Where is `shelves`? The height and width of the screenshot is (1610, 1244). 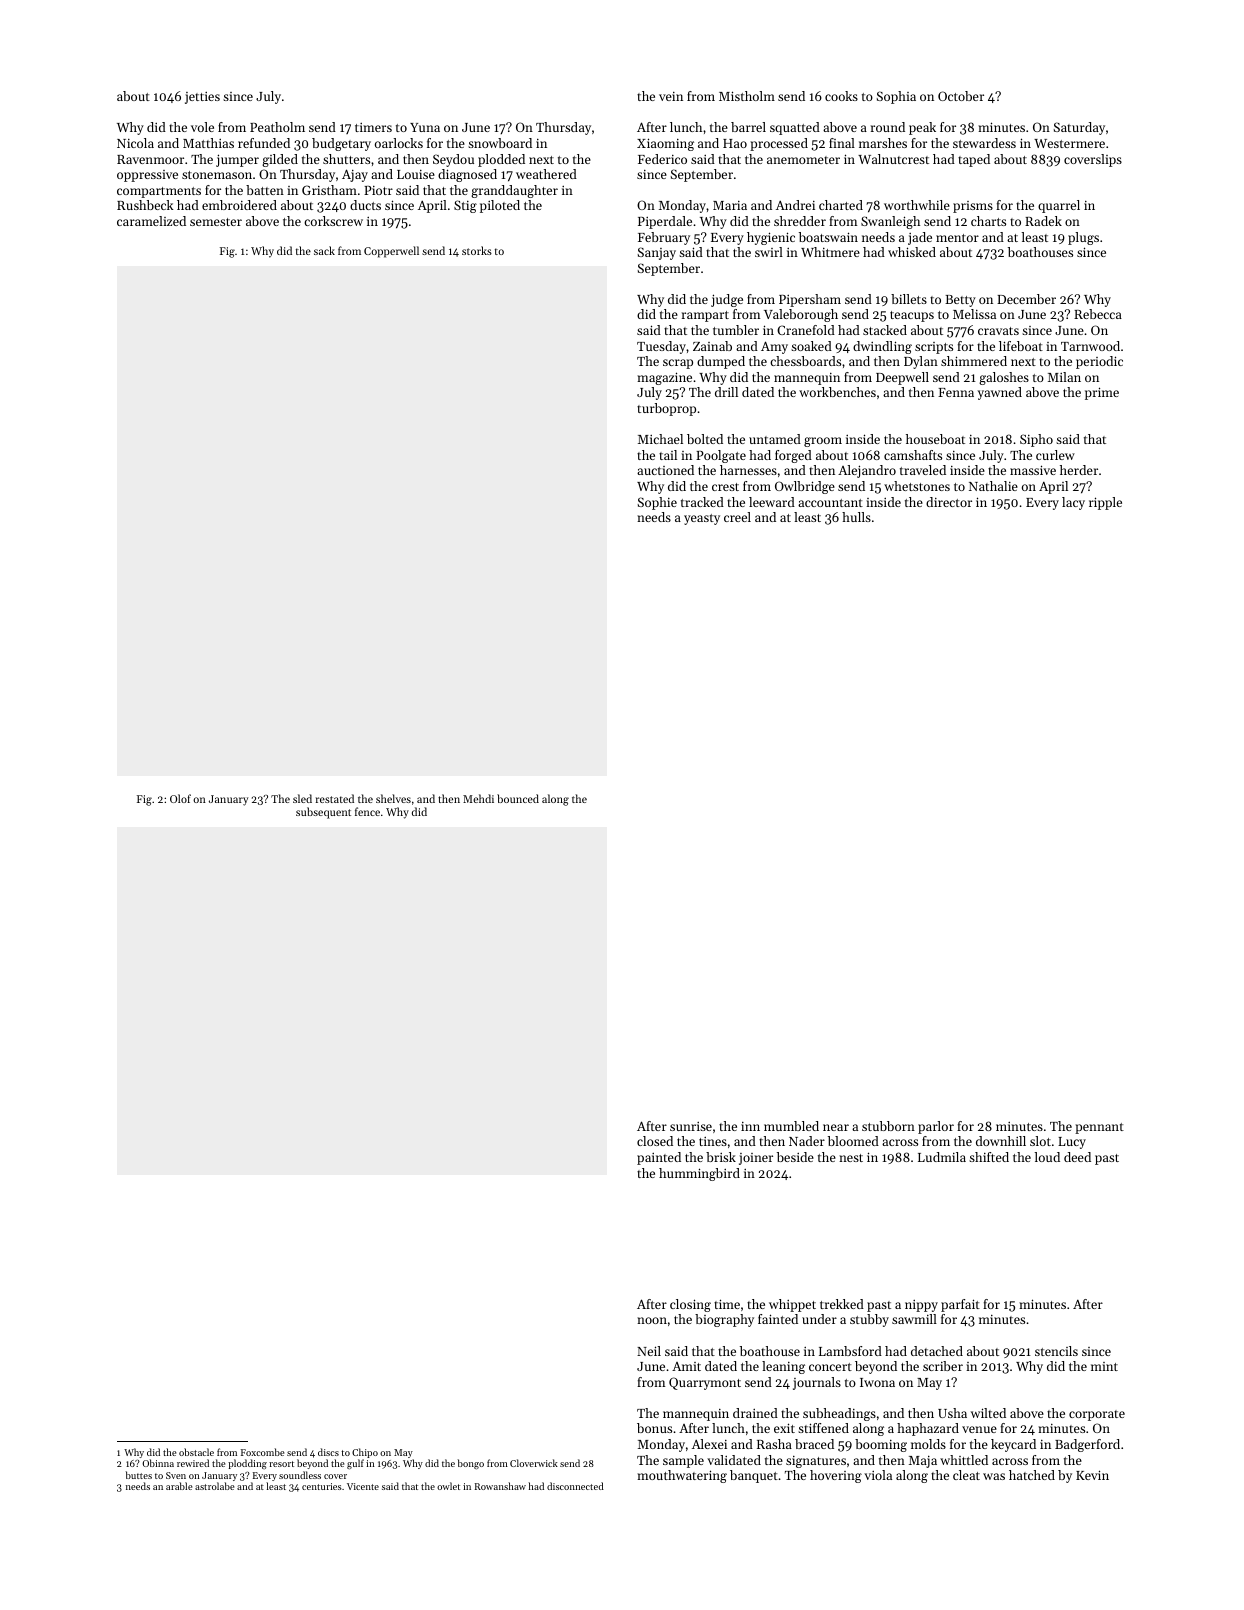 shelves is located at coordinates (393, 798).
